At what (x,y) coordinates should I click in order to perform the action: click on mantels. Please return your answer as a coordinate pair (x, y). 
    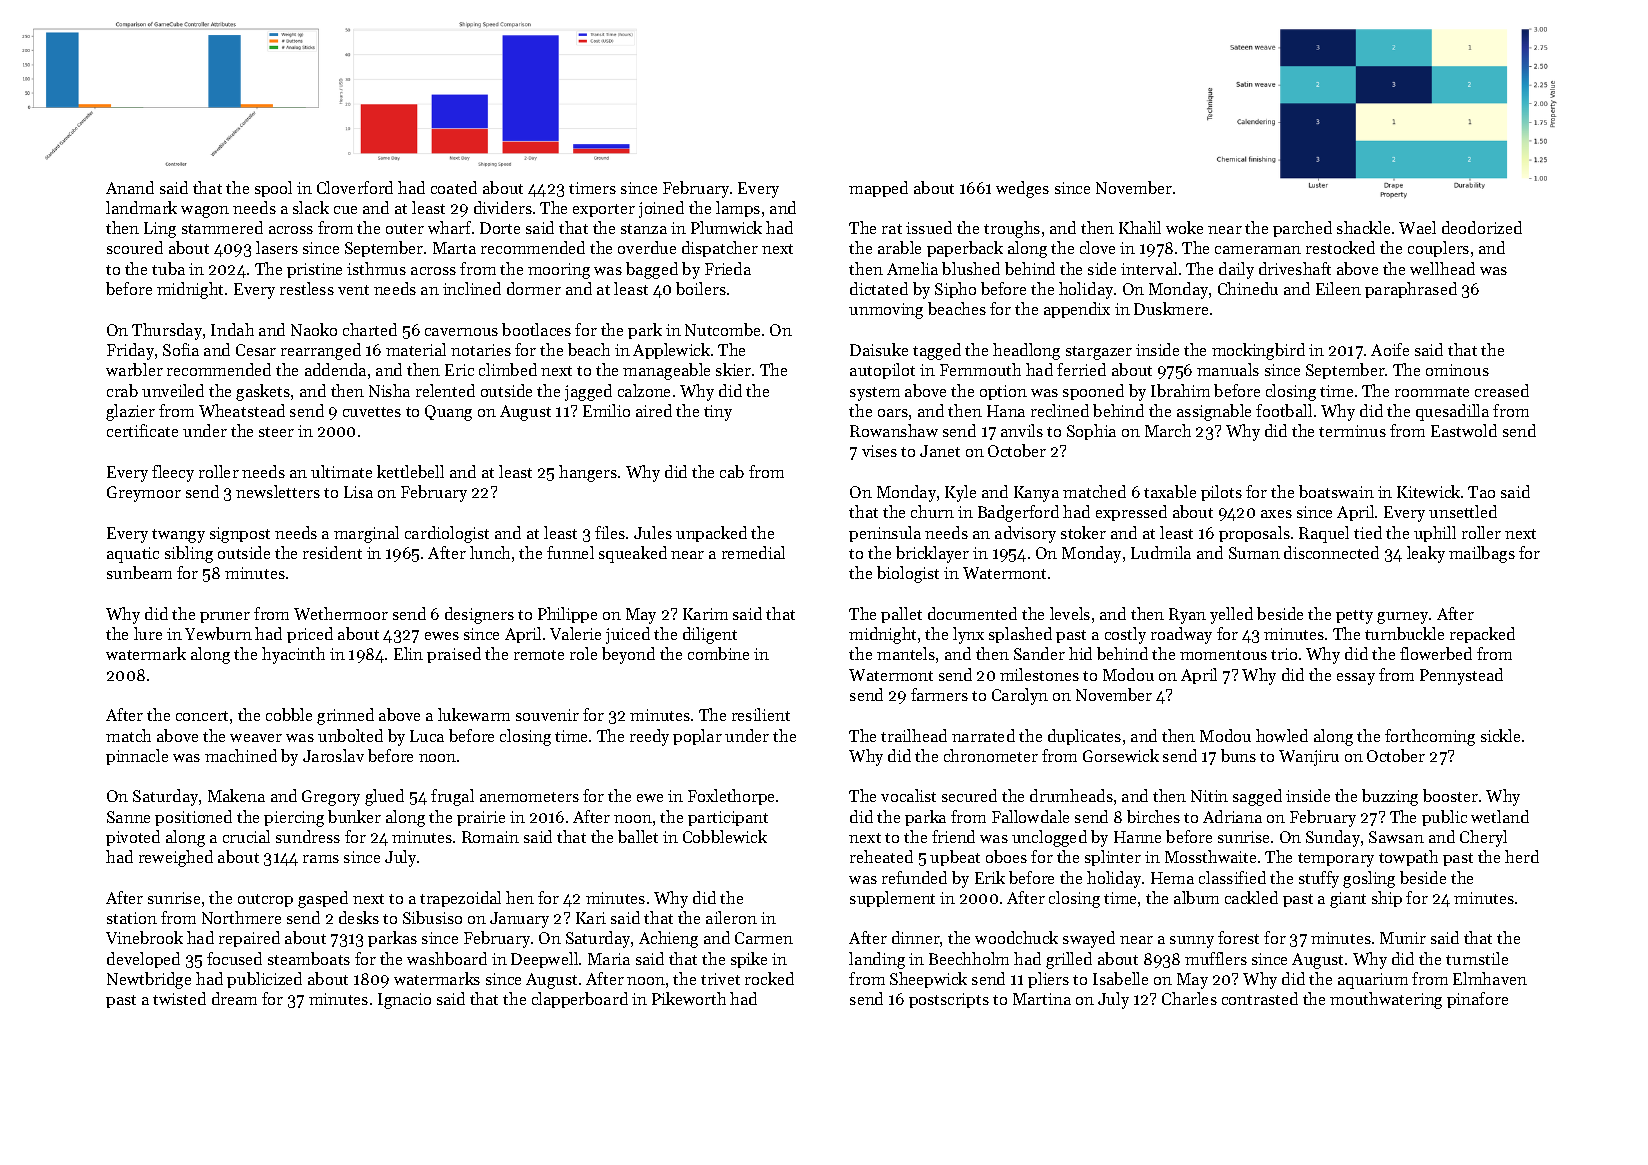
    Looking at the image, I should click on (906, 653).
